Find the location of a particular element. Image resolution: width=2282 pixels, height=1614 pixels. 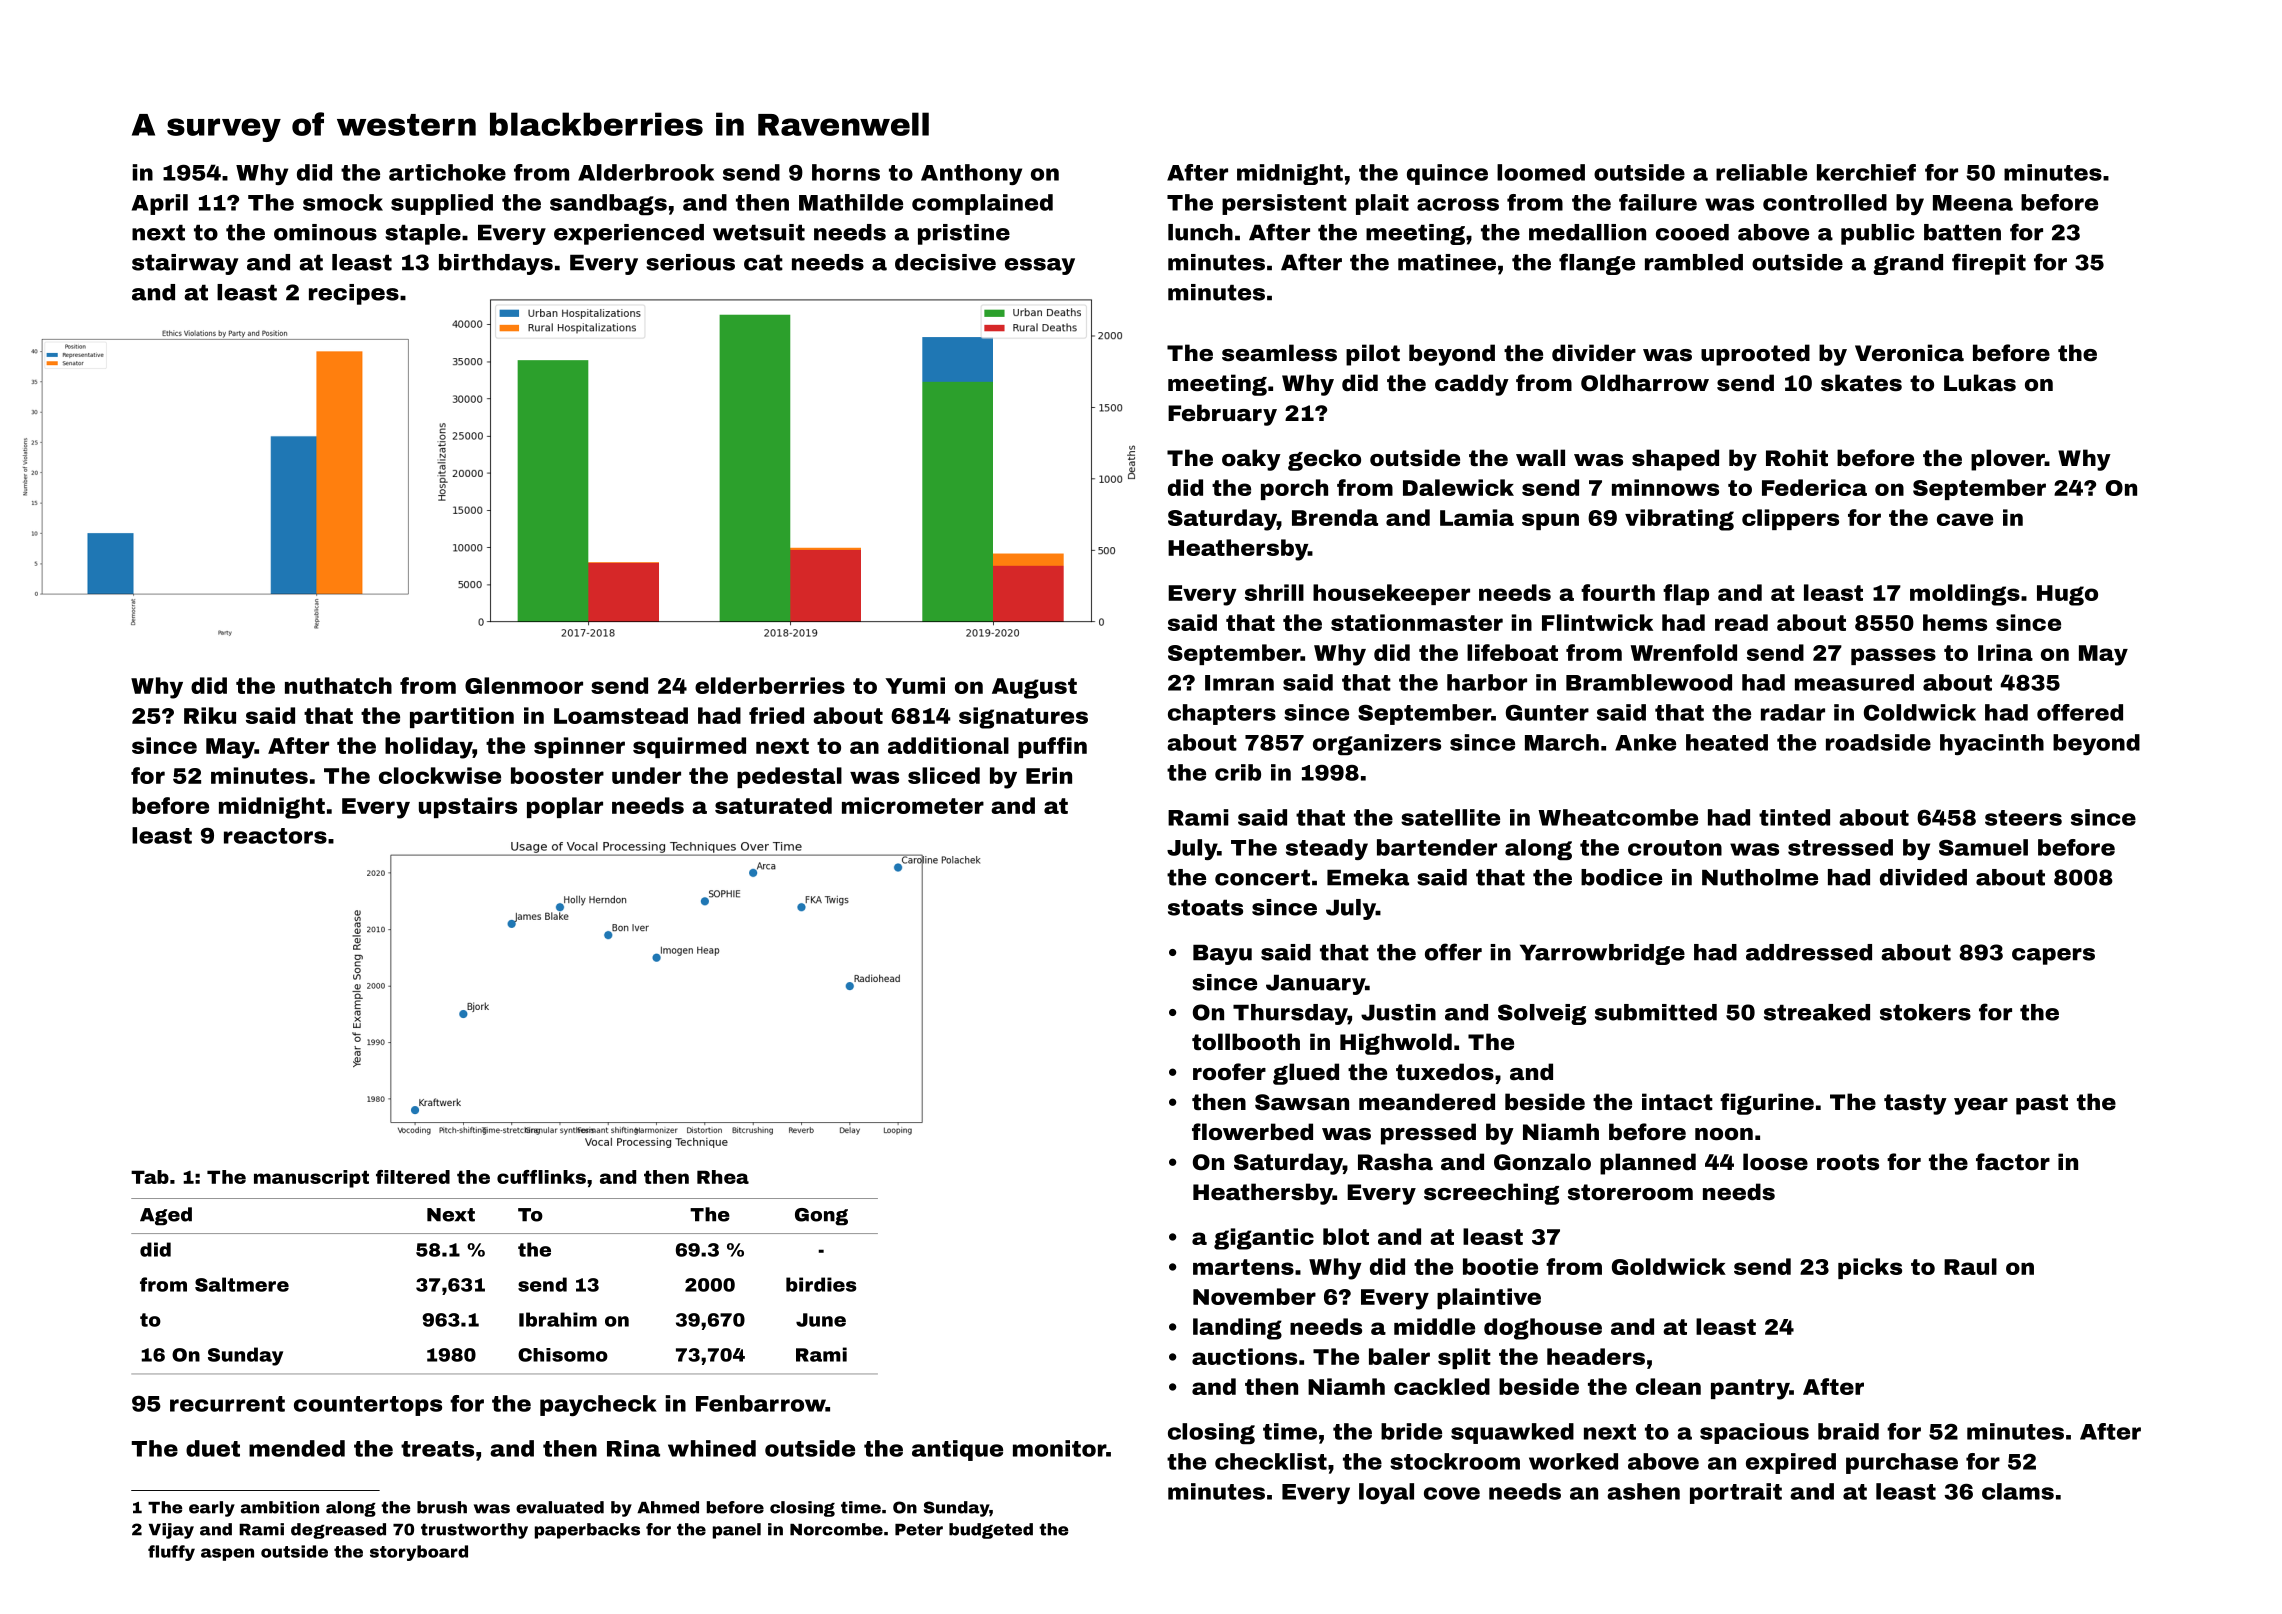

recipes is located at coordinates (354, 294).
